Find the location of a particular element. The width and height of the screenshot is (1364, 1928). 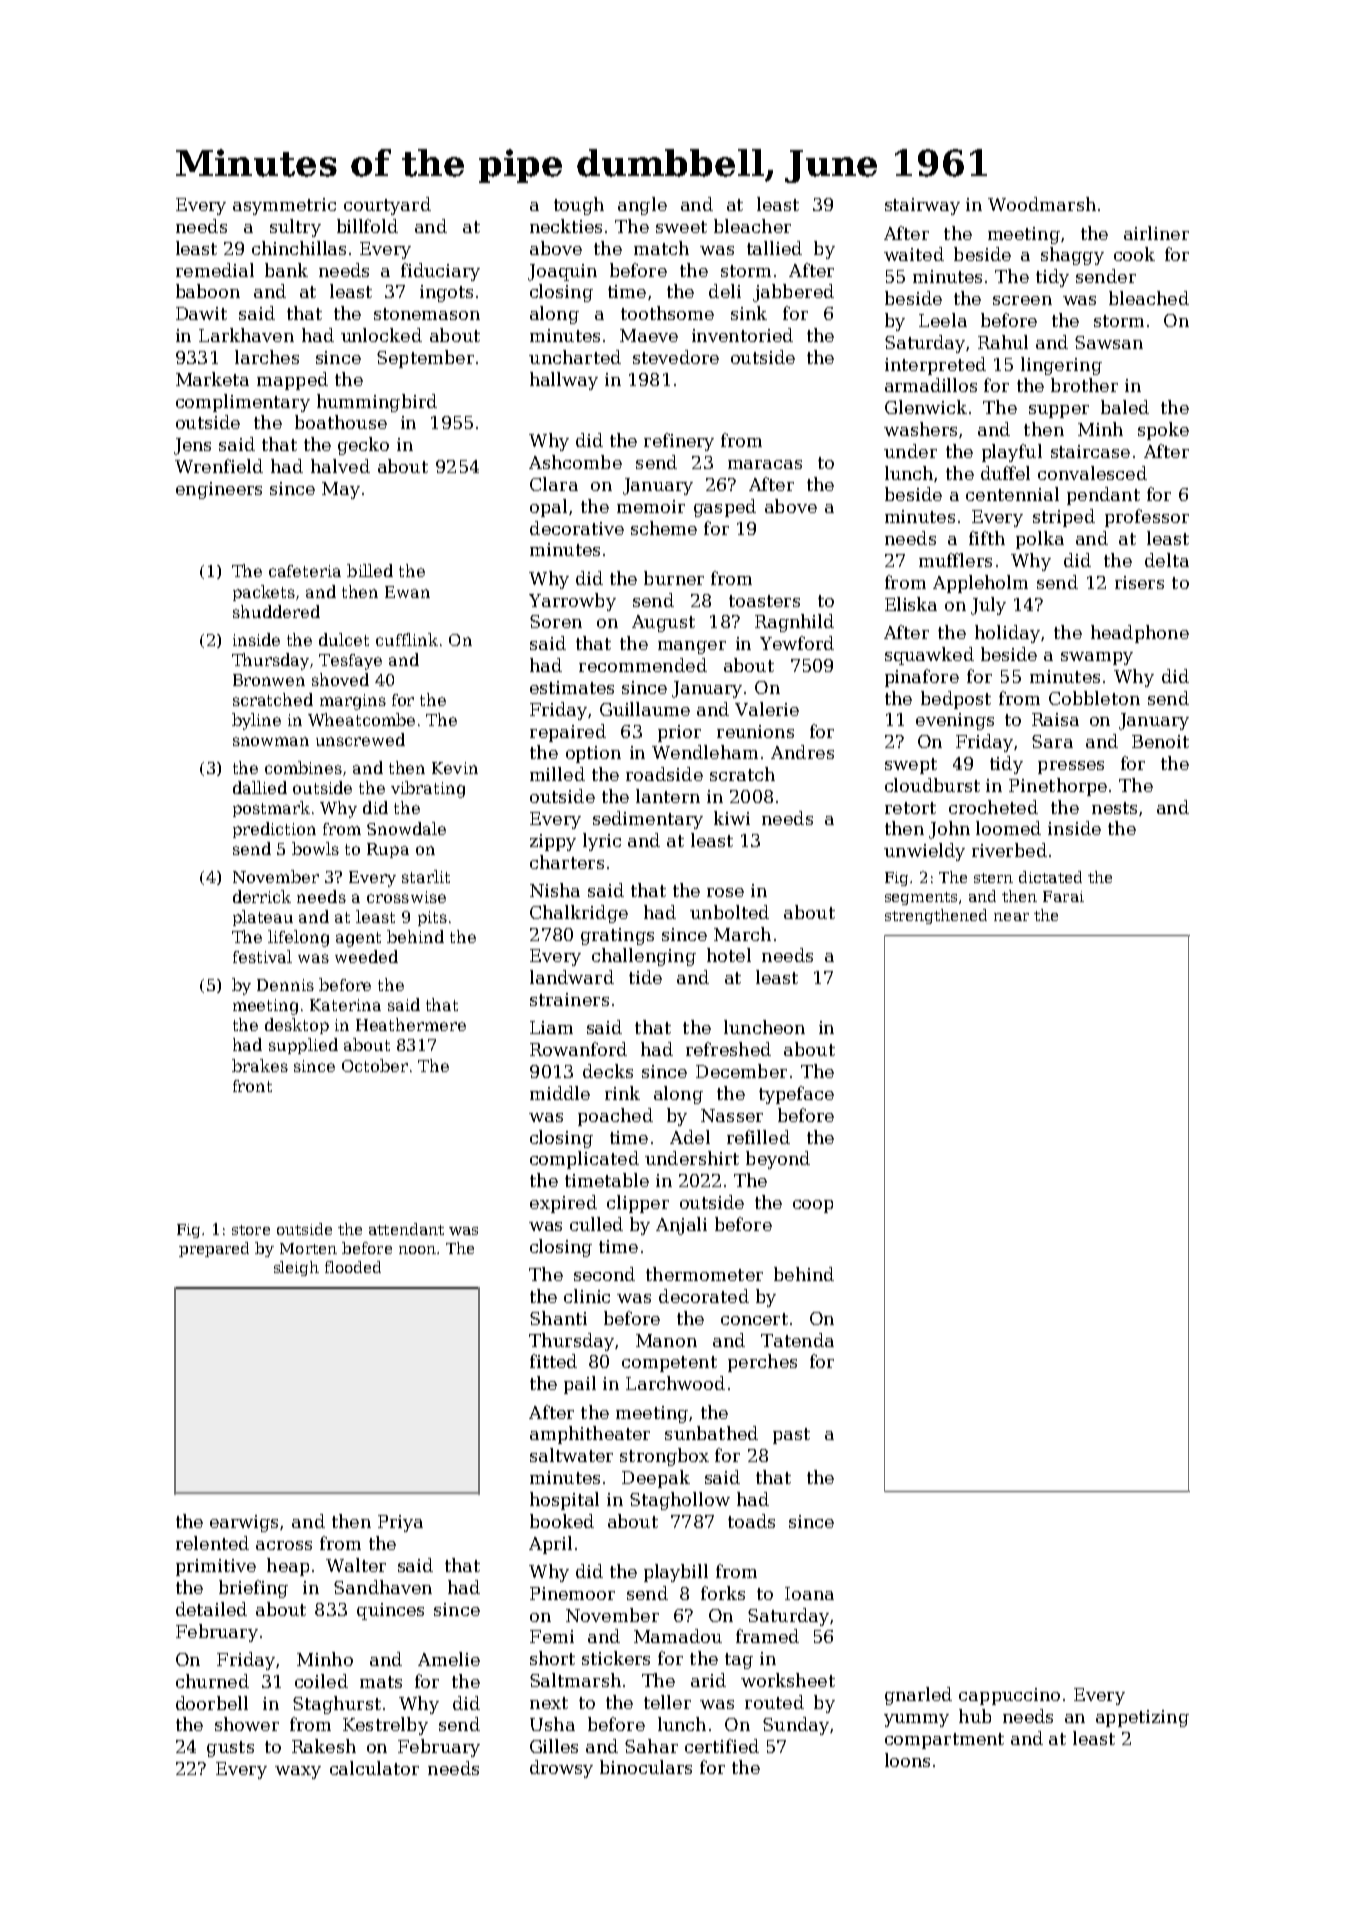

bleached is located at coordinates (1149, 298).
